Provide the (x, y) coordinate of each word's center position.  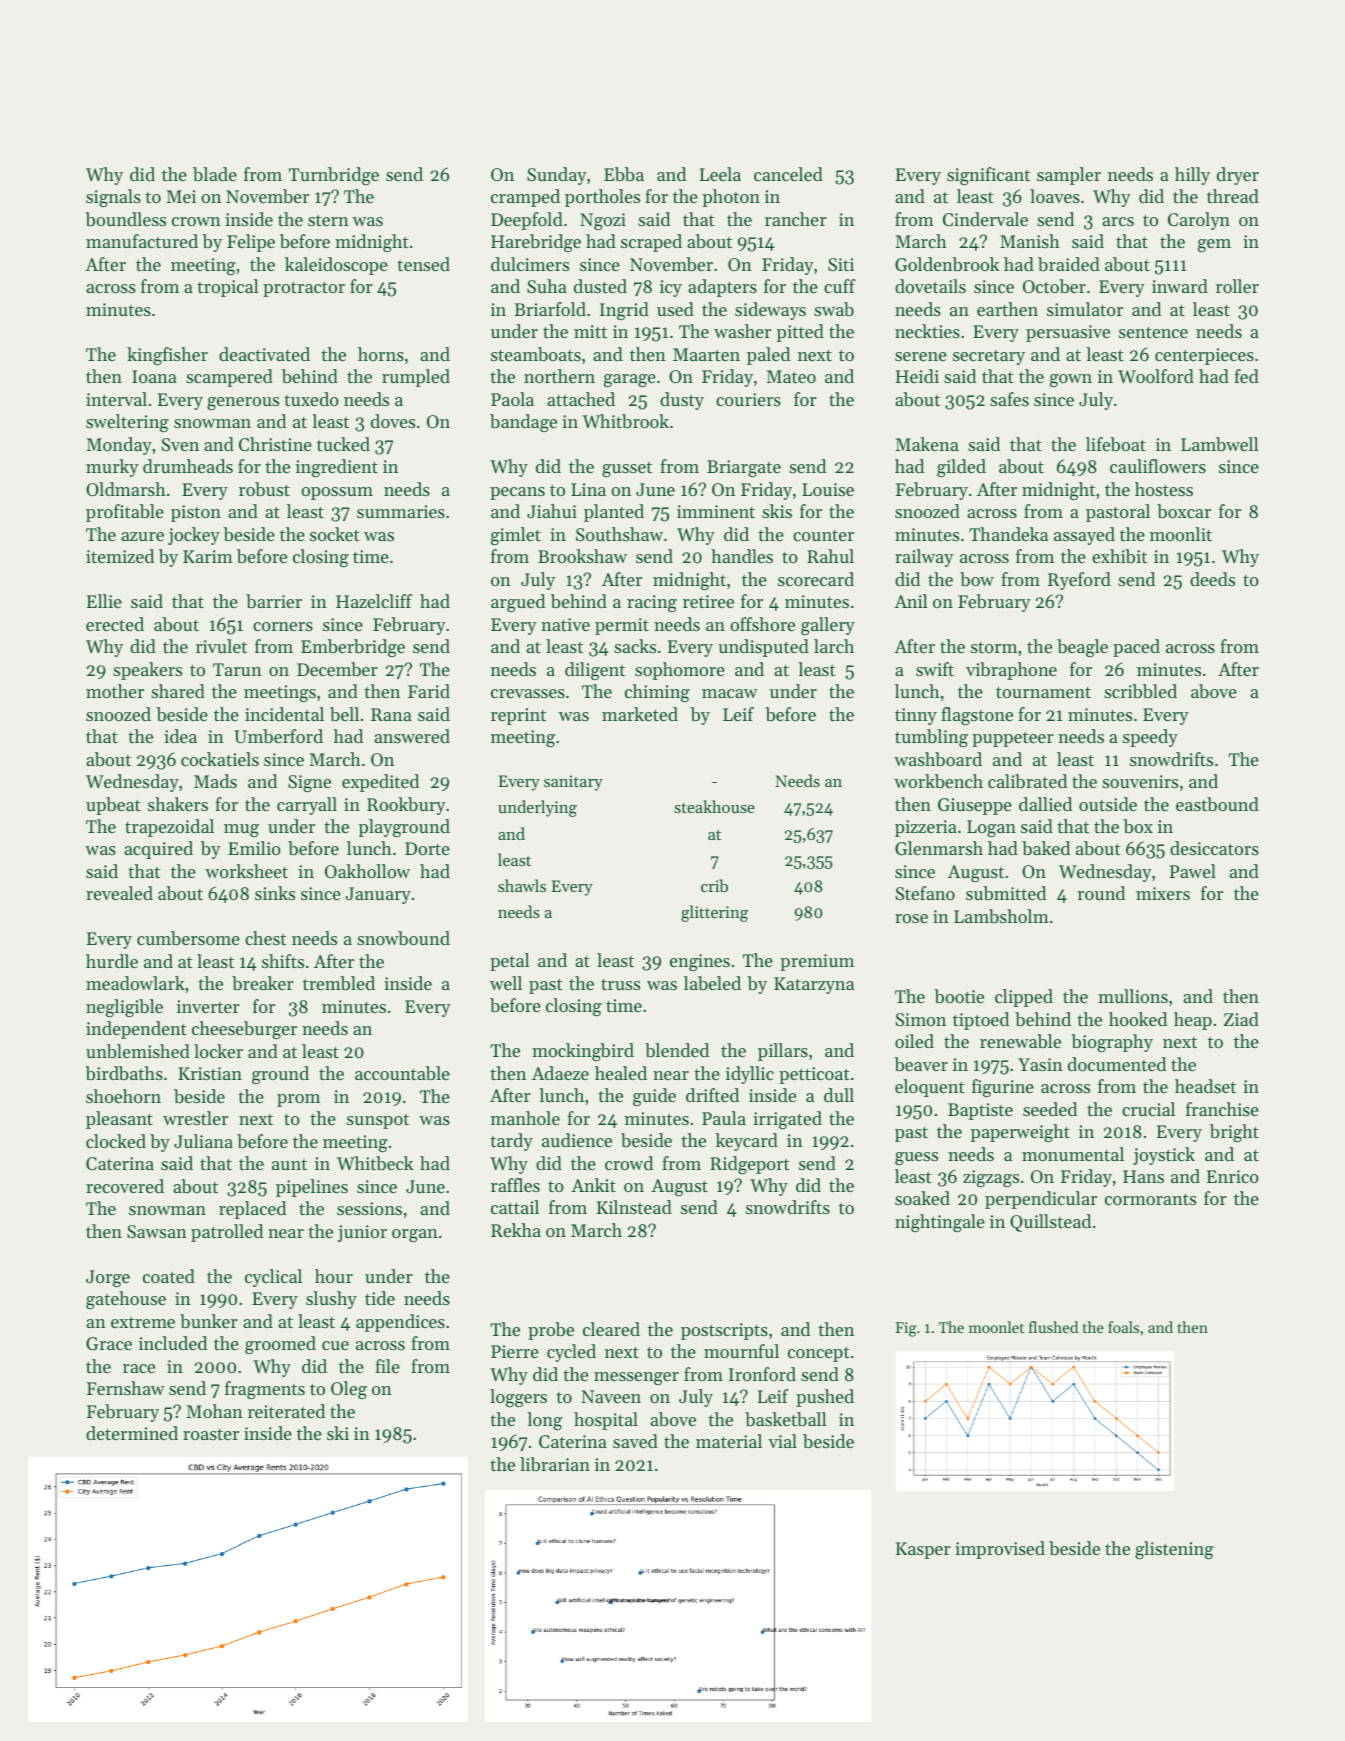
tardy (511, 1142)
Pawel (1193, 871)
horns (381, 354)
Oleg (349, 1390)
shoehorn (123, 1096)
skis (777, 511)
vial (782, 1441)
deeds (1212, 579)
